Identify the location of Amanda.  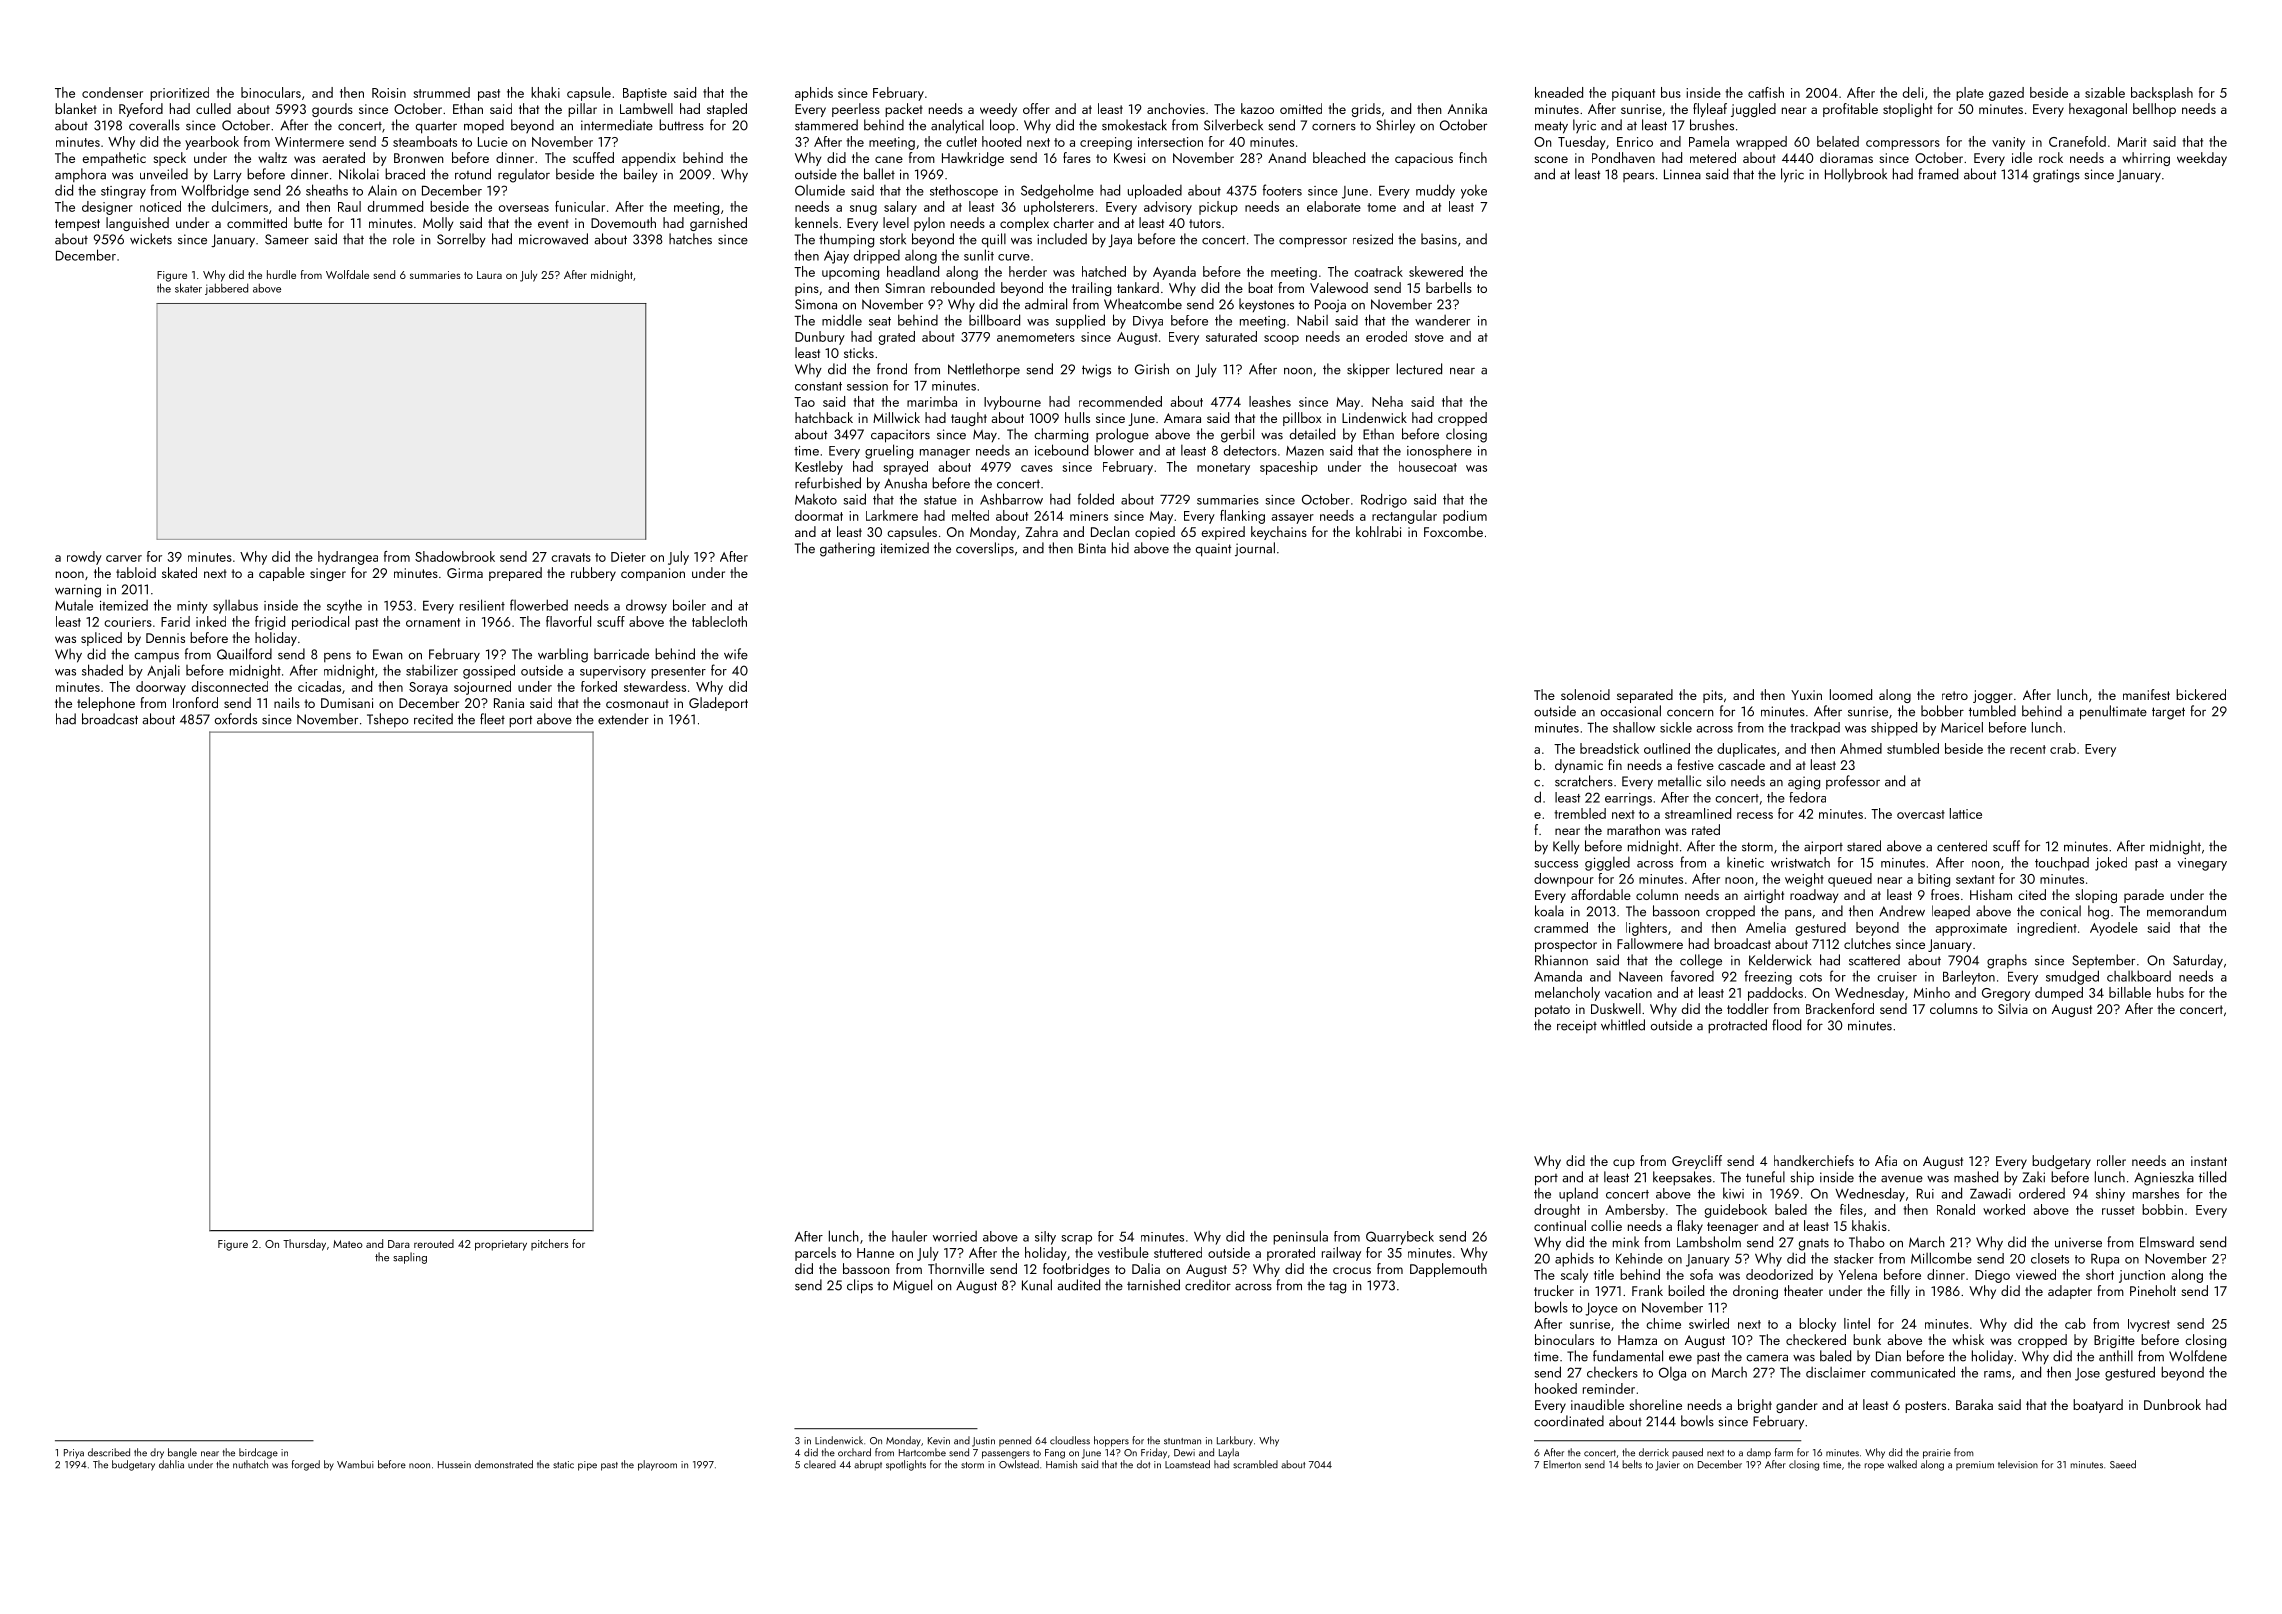
(1558, 976).
